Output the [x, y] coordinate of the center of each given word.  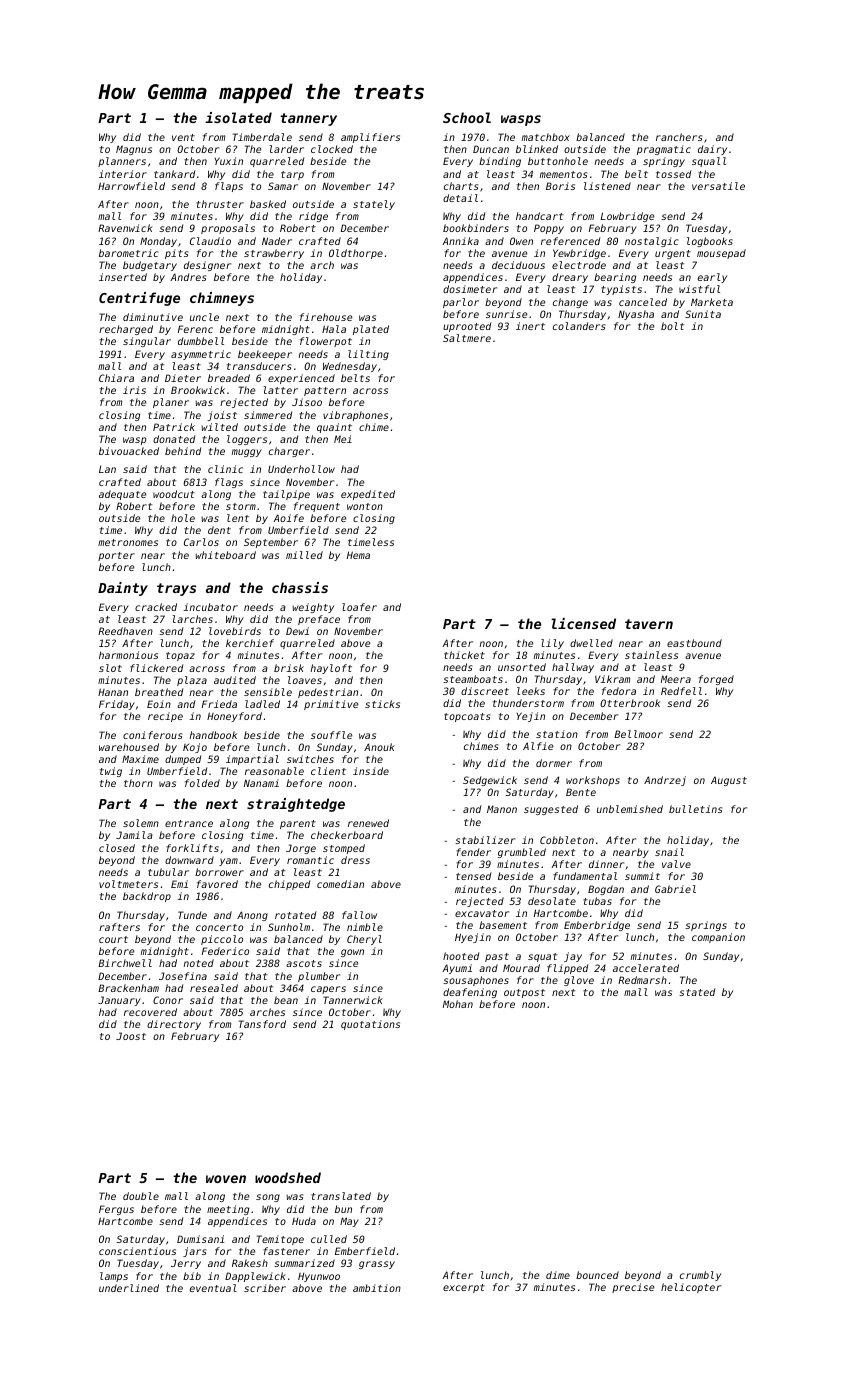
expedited [368, 495]
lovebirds [235, 631]
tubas [597, 901]
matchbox [546, 137]
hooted [461, 956]
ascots [304, 963]
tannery [308, 119]
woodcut [174, 494]
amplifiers [370, 138]
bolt [672, 326]
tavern [649, 624]
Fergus [116, 1210]
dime [558, 1275]
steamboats [473, 679]
